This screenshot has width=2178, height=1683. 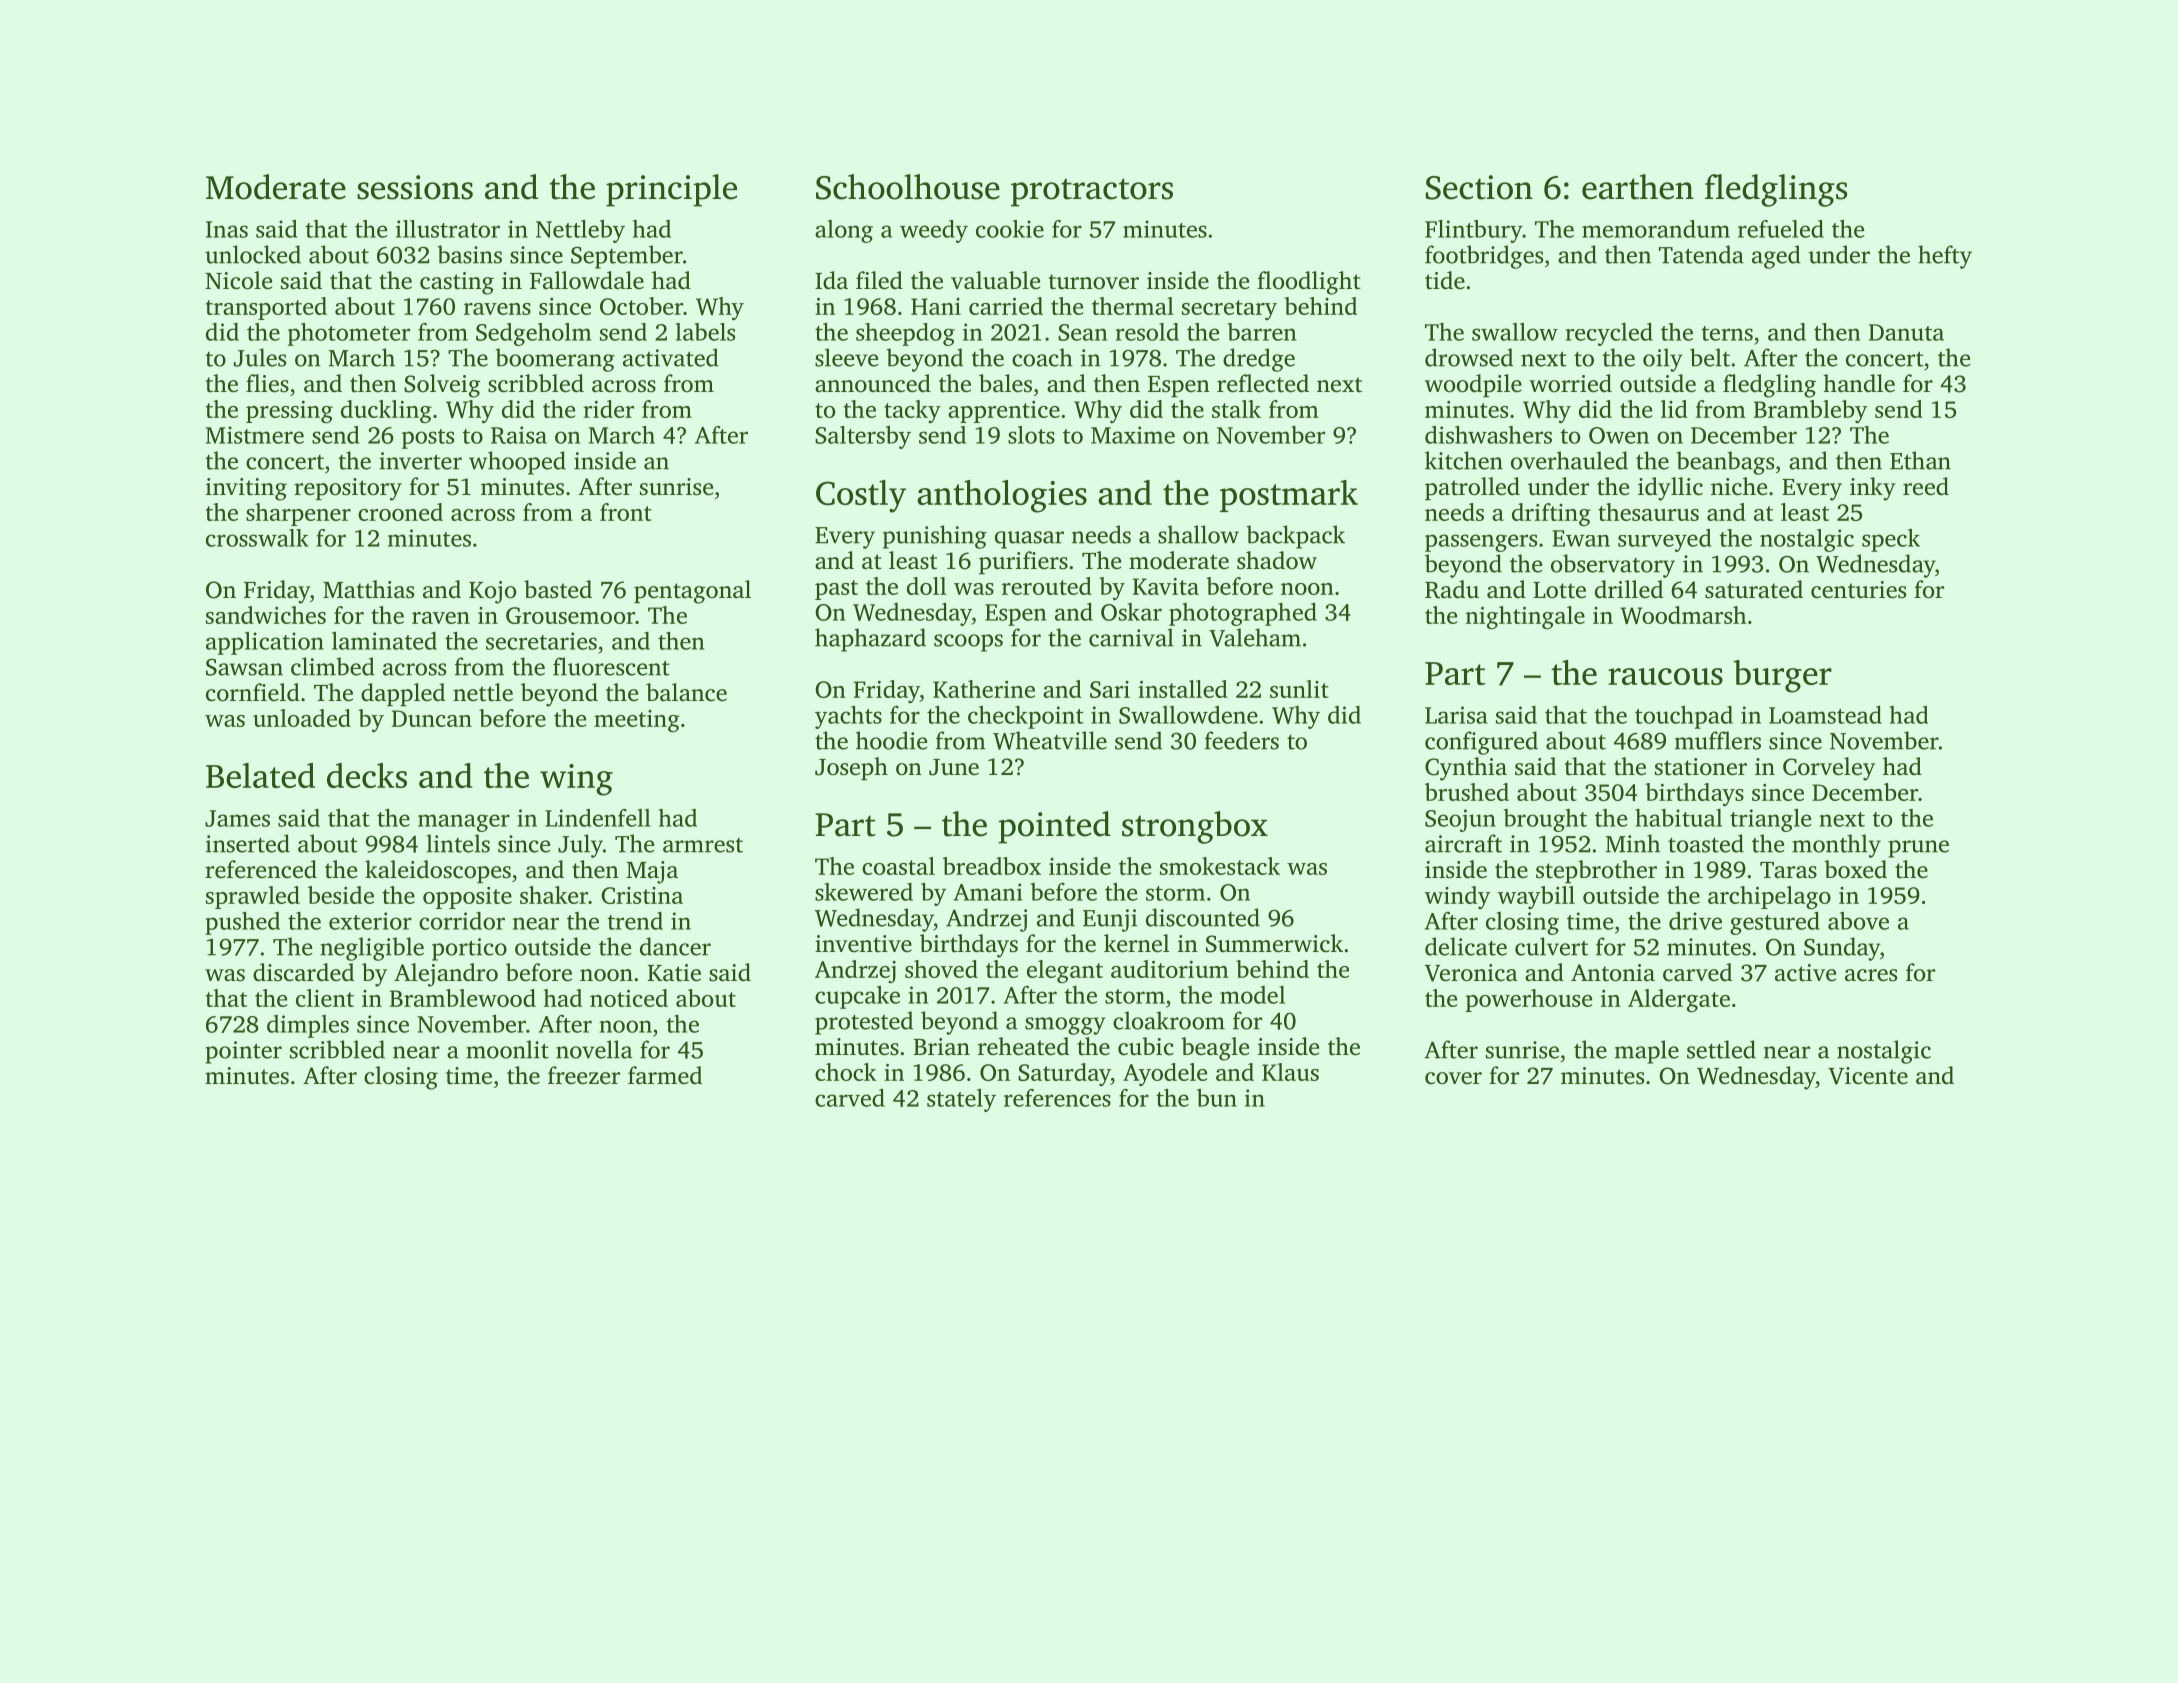 What do you see at coordinates (587, 280) in the screenshot?
I see `Fallowdale` at bounding box center [587, 280].
